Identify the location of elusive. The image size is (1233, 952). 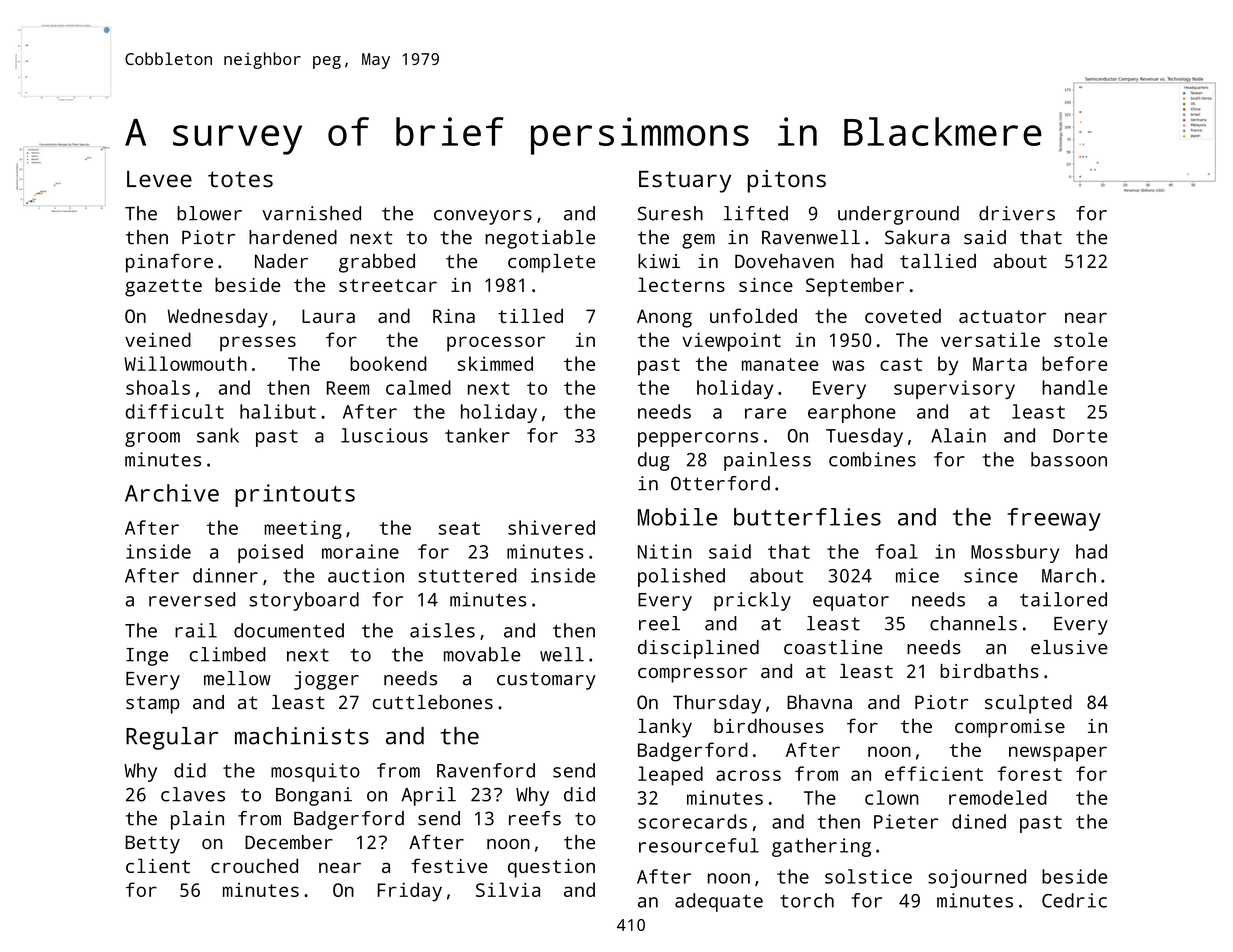
(1069, 647).
